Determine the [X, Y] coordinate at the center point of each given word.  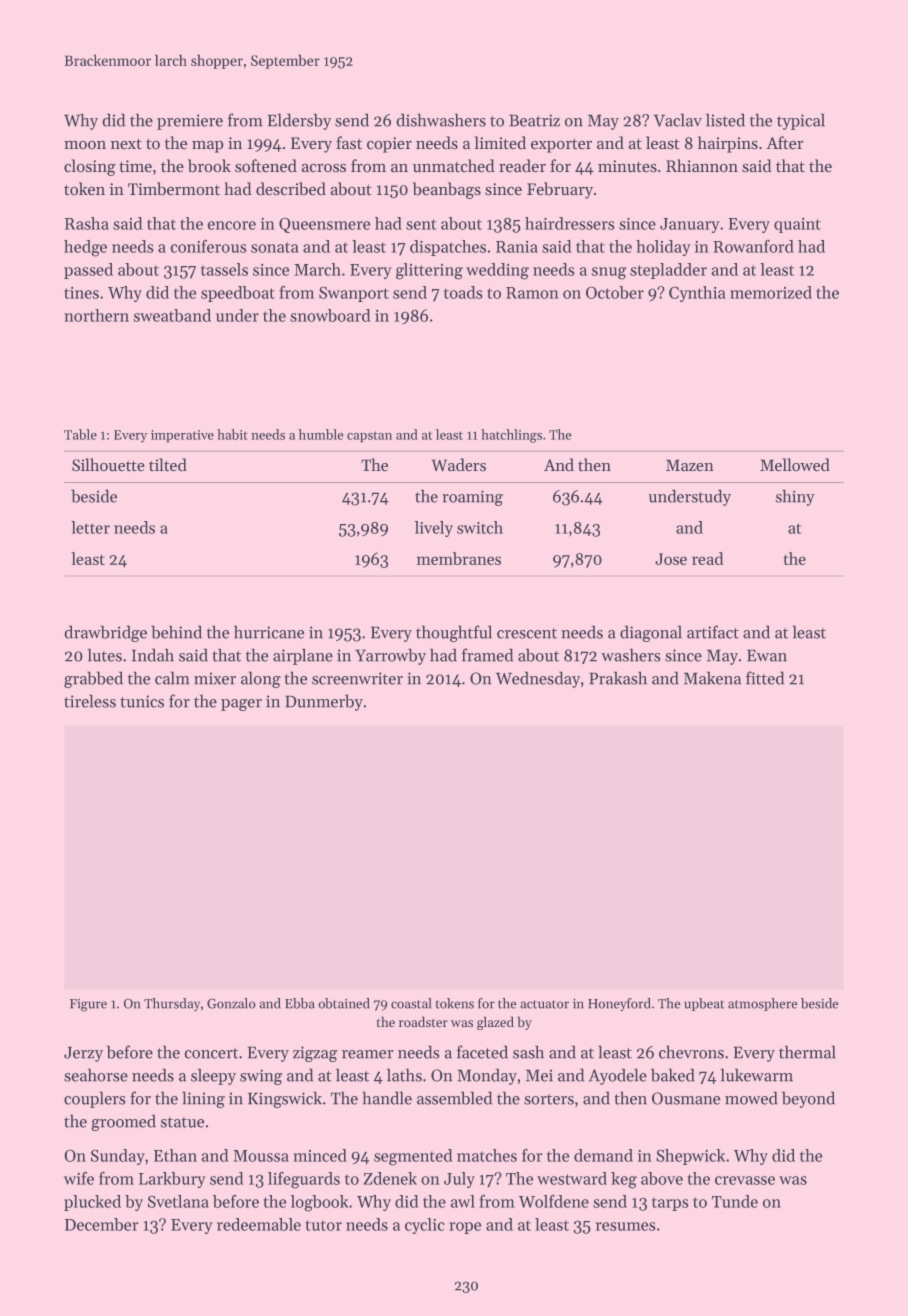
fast [349, 143]
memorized [771, 292]
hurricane [269, 632]
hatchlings [511, 436]
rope [465, 1228]
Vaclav [677, 120]
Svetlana [178, 1201]
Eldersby [299, 121]
